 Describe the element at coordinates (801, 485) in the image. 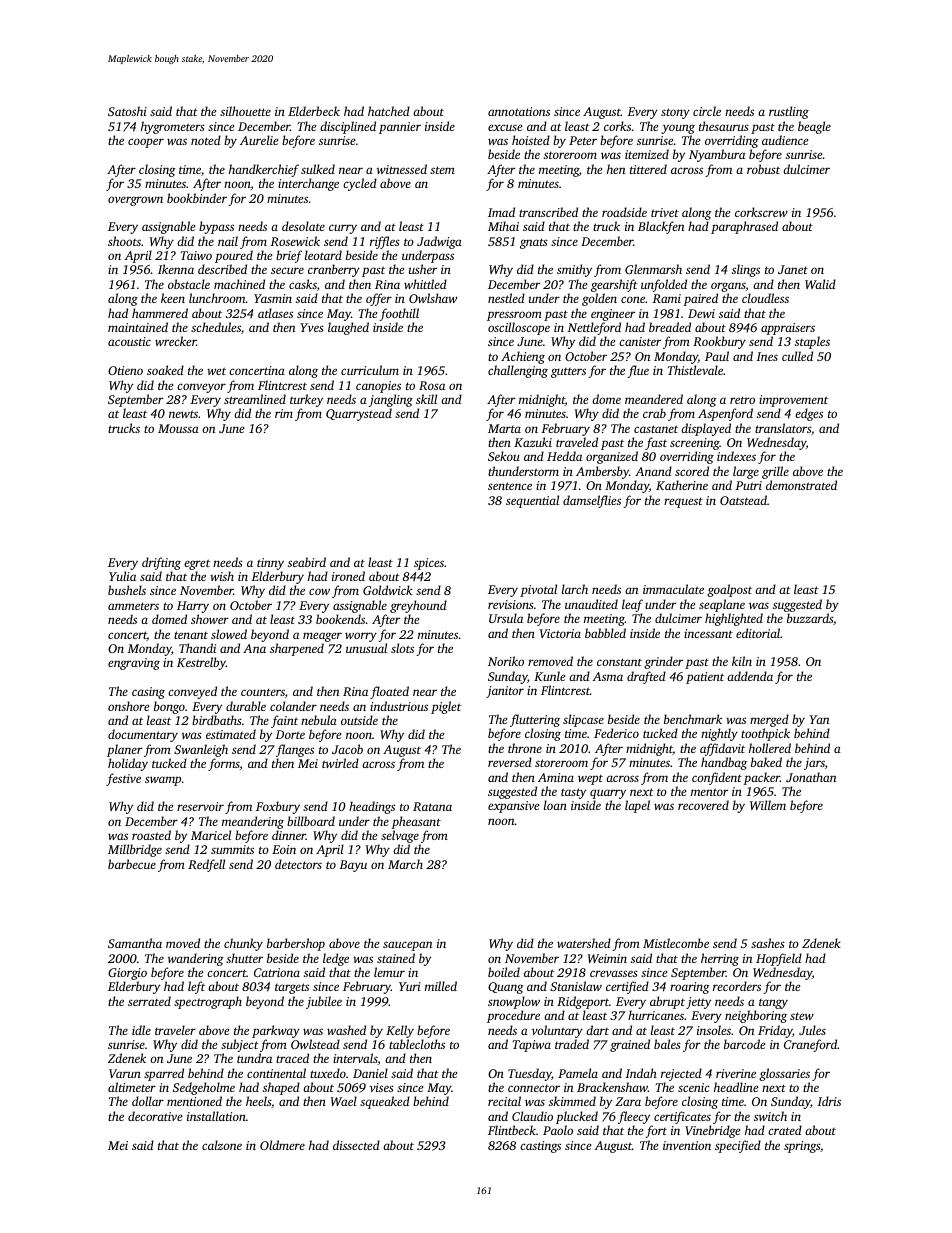

I see `demonstrated` at that location.
